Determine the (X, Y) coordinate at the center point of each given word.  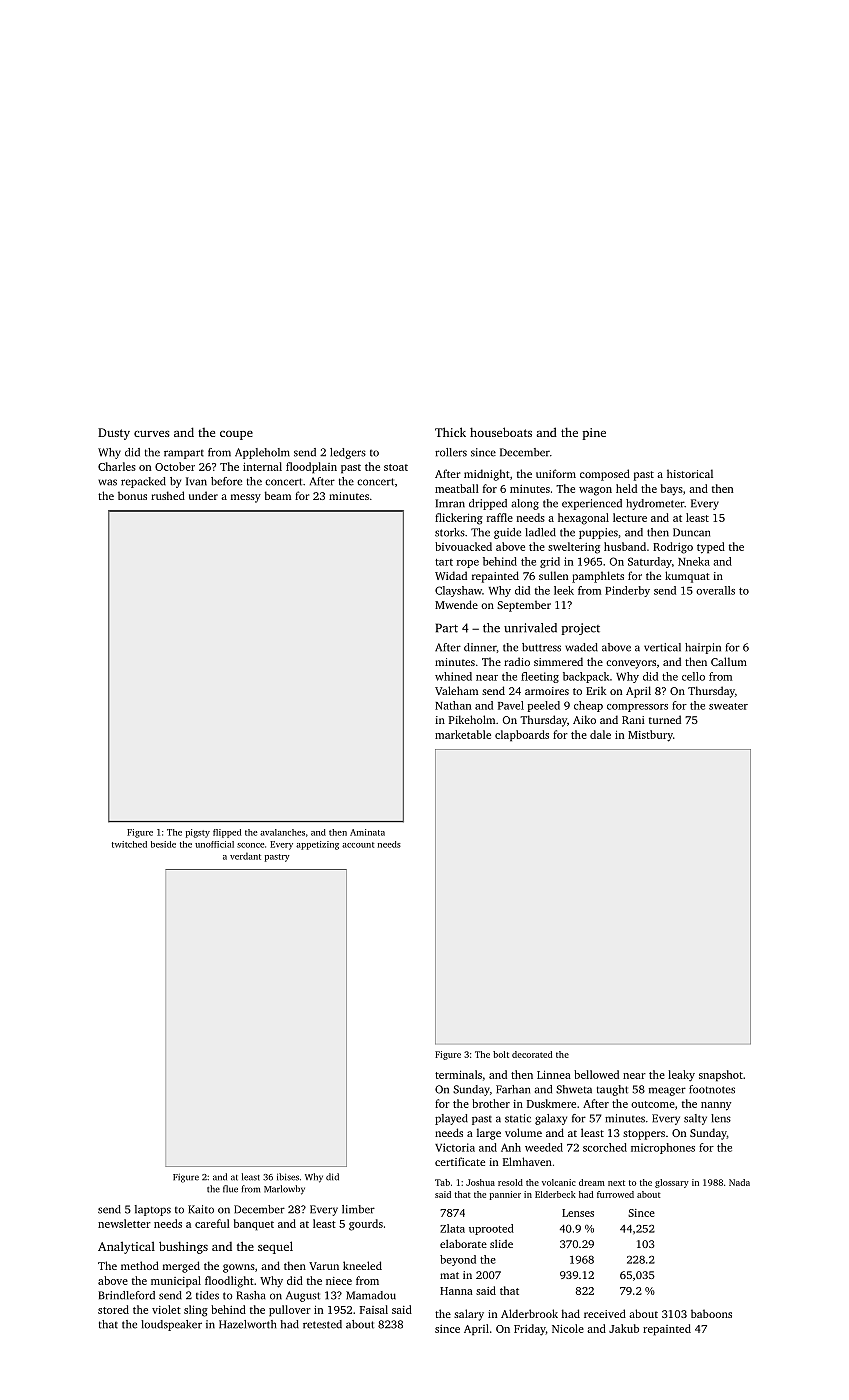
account (358, 845)
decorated (532, 1054)
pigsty (198, 833)
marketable (463, 734)
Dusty (114, 434)
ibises (288, 1177)
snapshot (721, 1076)
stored (113, 1309)
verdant (245, 856)
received (605, 1313)
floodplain (311, 468)
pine (594, 434)
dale (600, 734)
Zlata (452, 1228)
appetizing (317, 845)
